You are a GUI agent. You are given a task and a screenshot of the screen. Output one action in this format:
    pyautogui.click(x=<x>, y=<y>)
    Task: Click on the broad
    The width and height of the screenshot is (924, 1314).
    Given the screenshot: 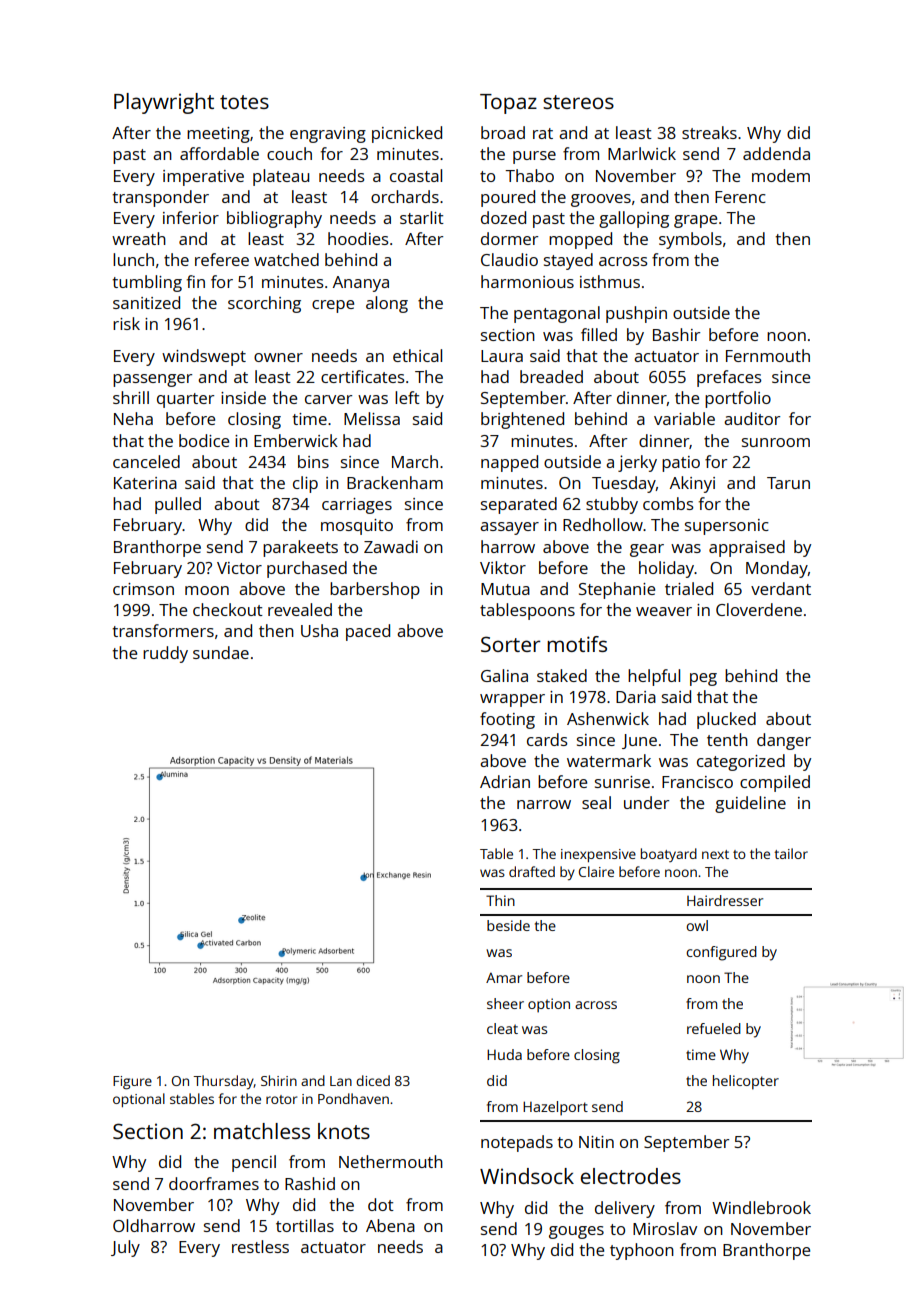 What is the action you would take?
    pyautogui.click(x=503, y=132)
